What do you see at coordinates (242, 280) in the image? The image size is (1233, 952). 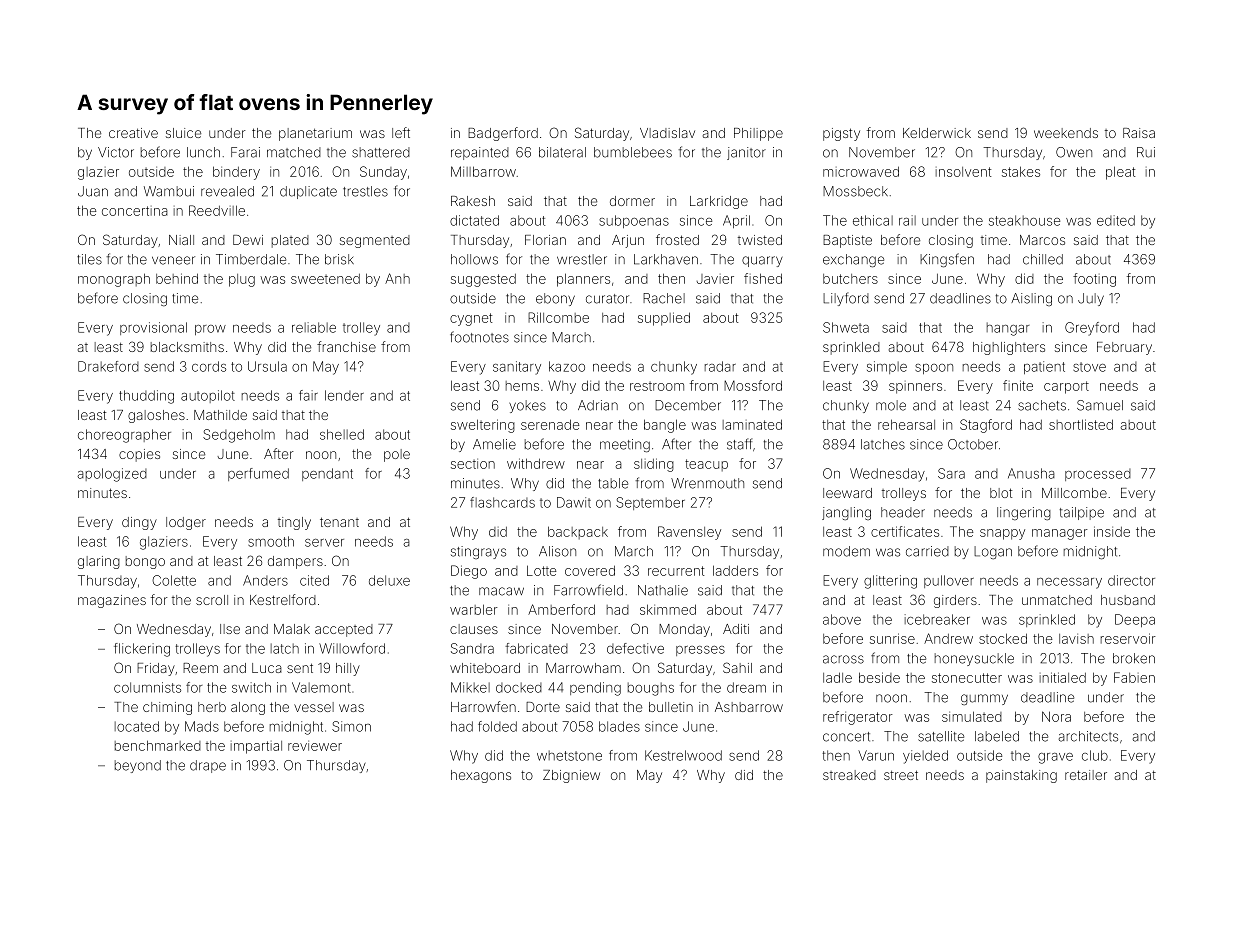 I see `plug` at bounding box center [242, 280].
